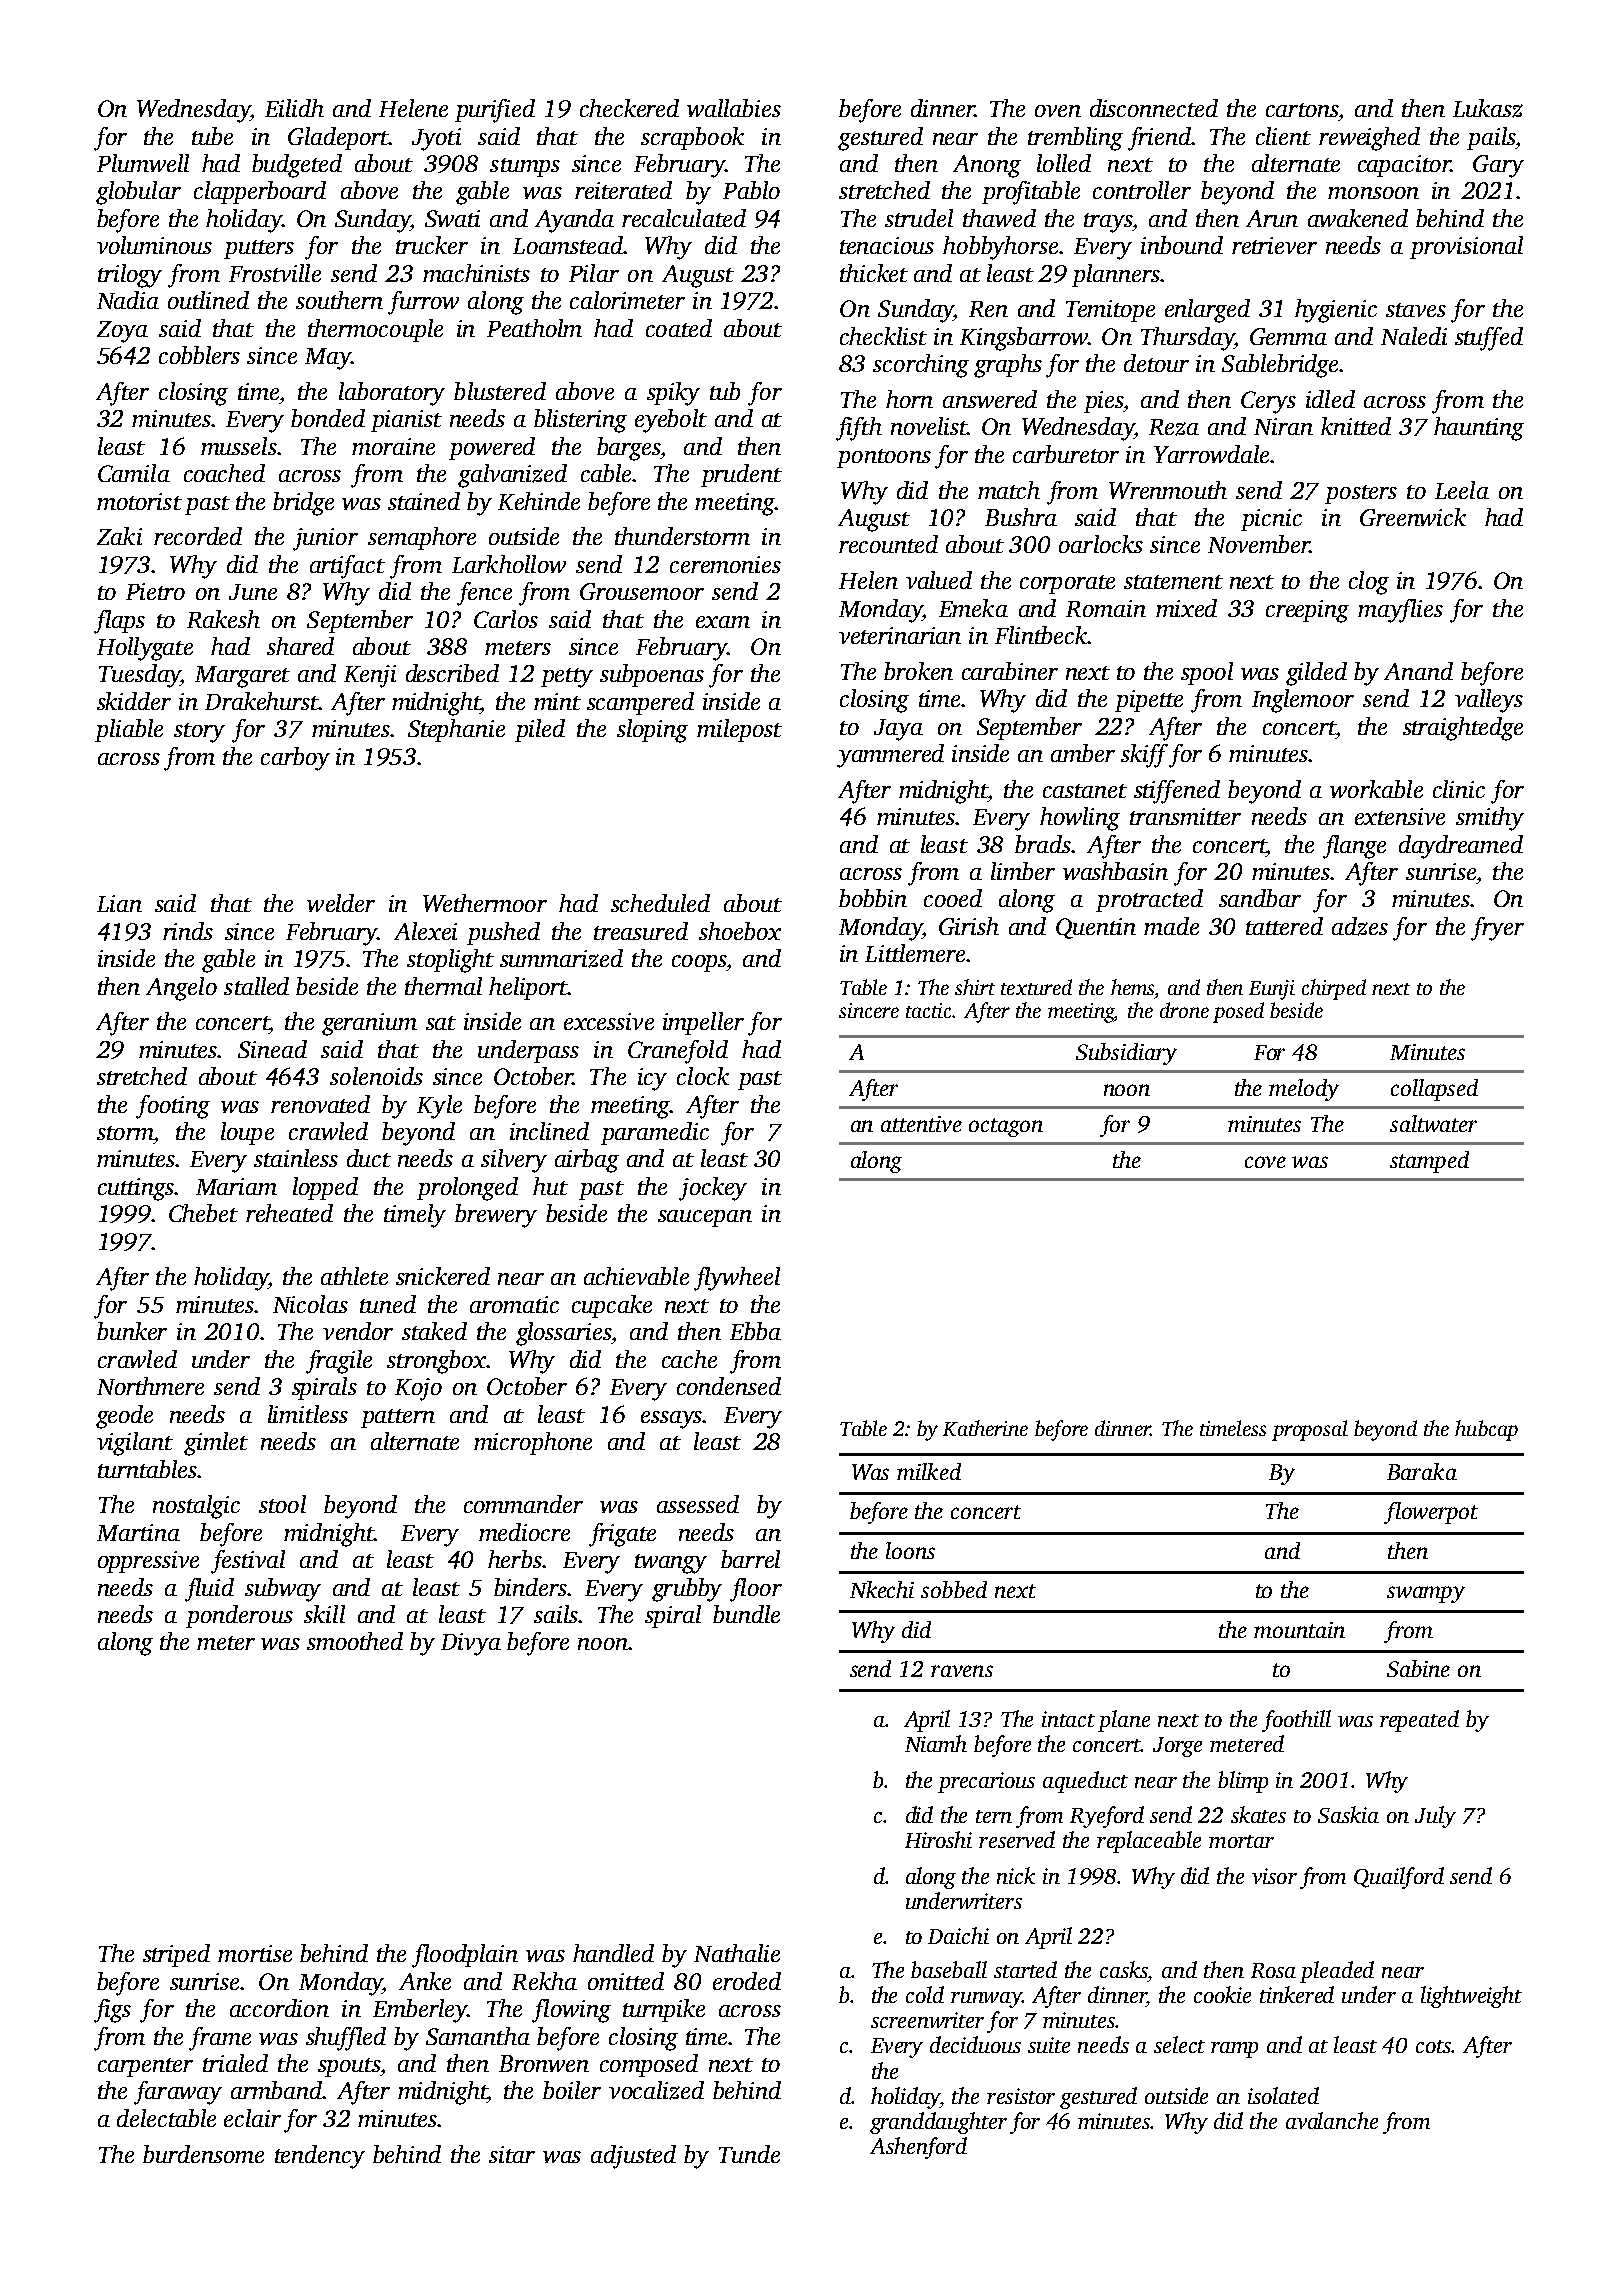  What do you see at coordinates (339, 1362) in the screenshot?
I see `fragile` at bounding box center [339, 1362].
